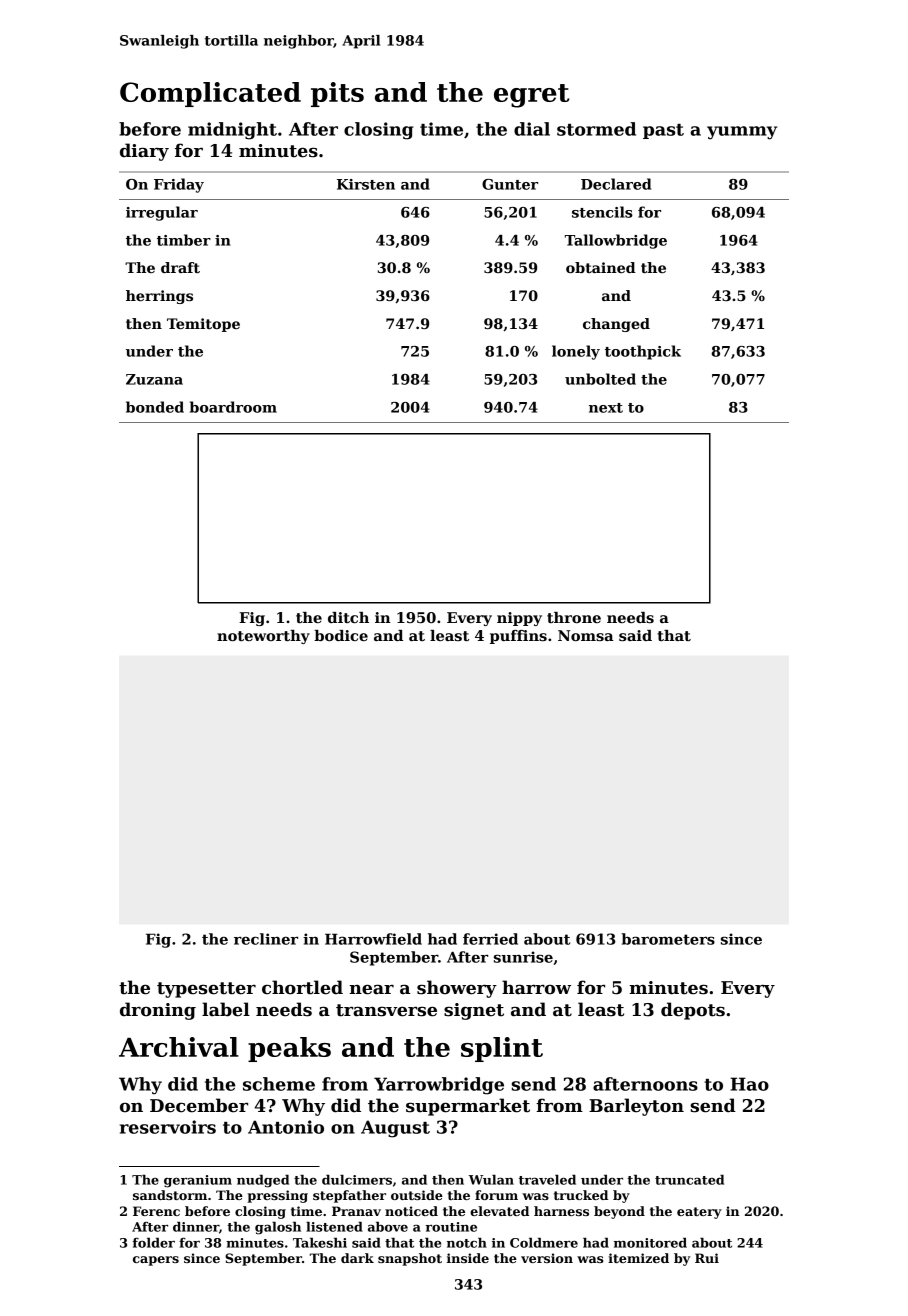 The image size is (908, 1316). I want to click on Complicated, so click(210, 94).
